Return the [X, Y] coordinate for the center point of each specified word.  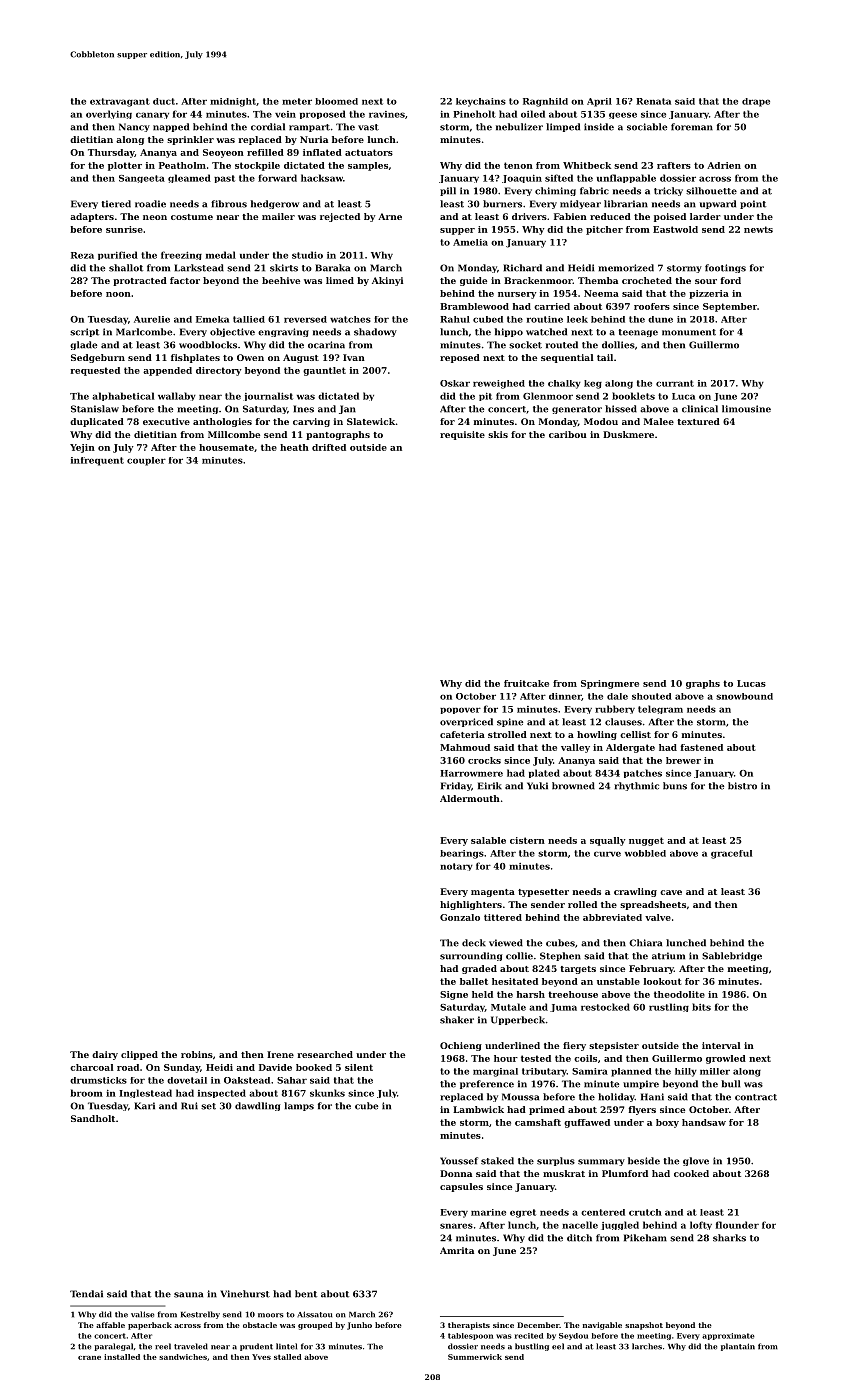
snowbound [744, 696]
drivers [529, 216]
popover [460, 710]
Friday [456, 786]
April [599, 102]
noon [118, 294]
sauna [188, 1295]
